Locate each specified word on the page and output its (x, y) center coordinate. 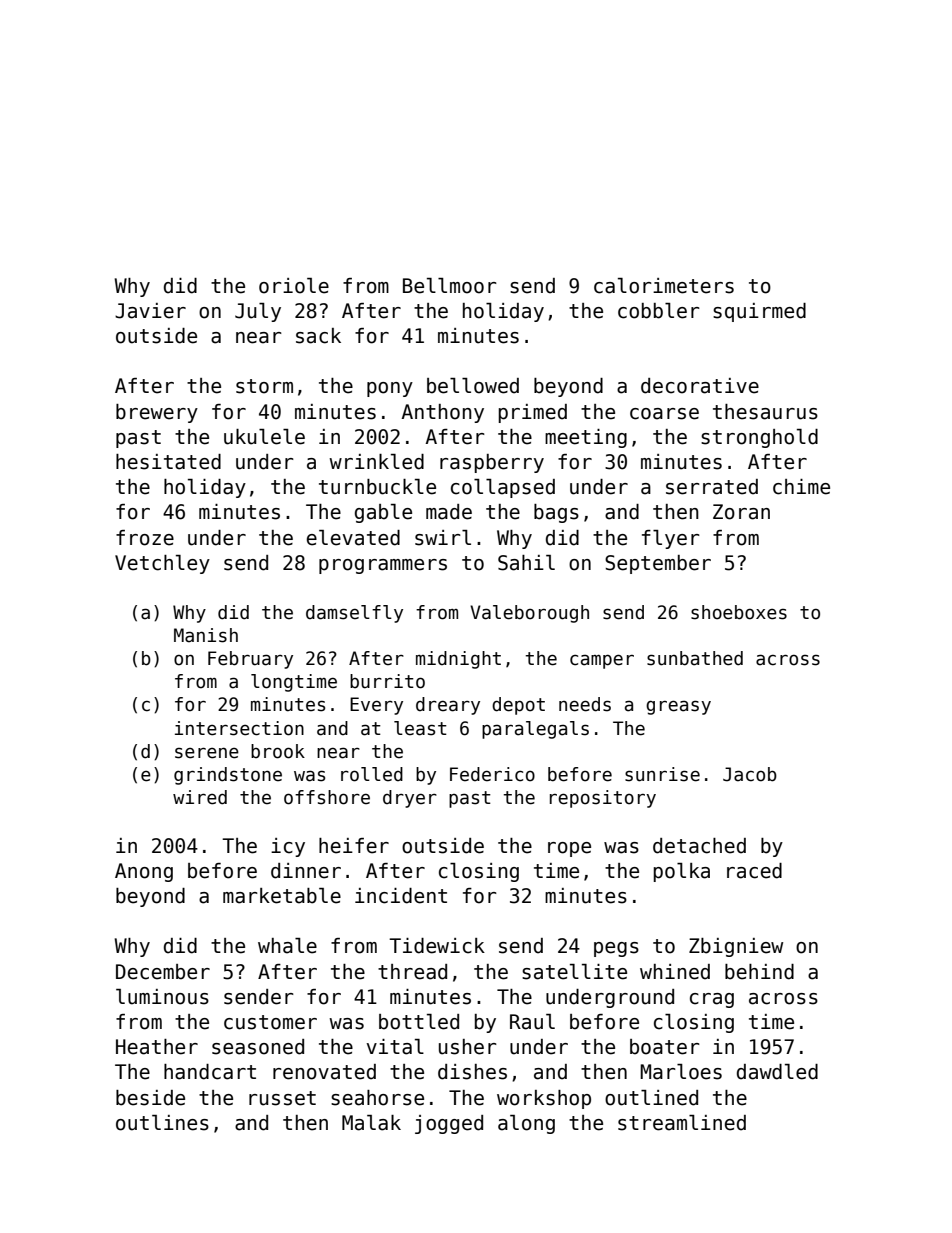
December (163, 972)
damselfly (354, 614)
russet (282, 1098)
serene (207, 753)
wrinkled (376, 462)
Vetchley (162, 564)
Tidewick (437, 946)
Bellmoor (450, 286)
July (258, 312)
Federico (492, 774)
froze (145, 538)
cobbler (659, 311)
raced (754, 871)
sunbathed (695, 658)
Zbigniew (736, 947)
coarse (664, 414)
